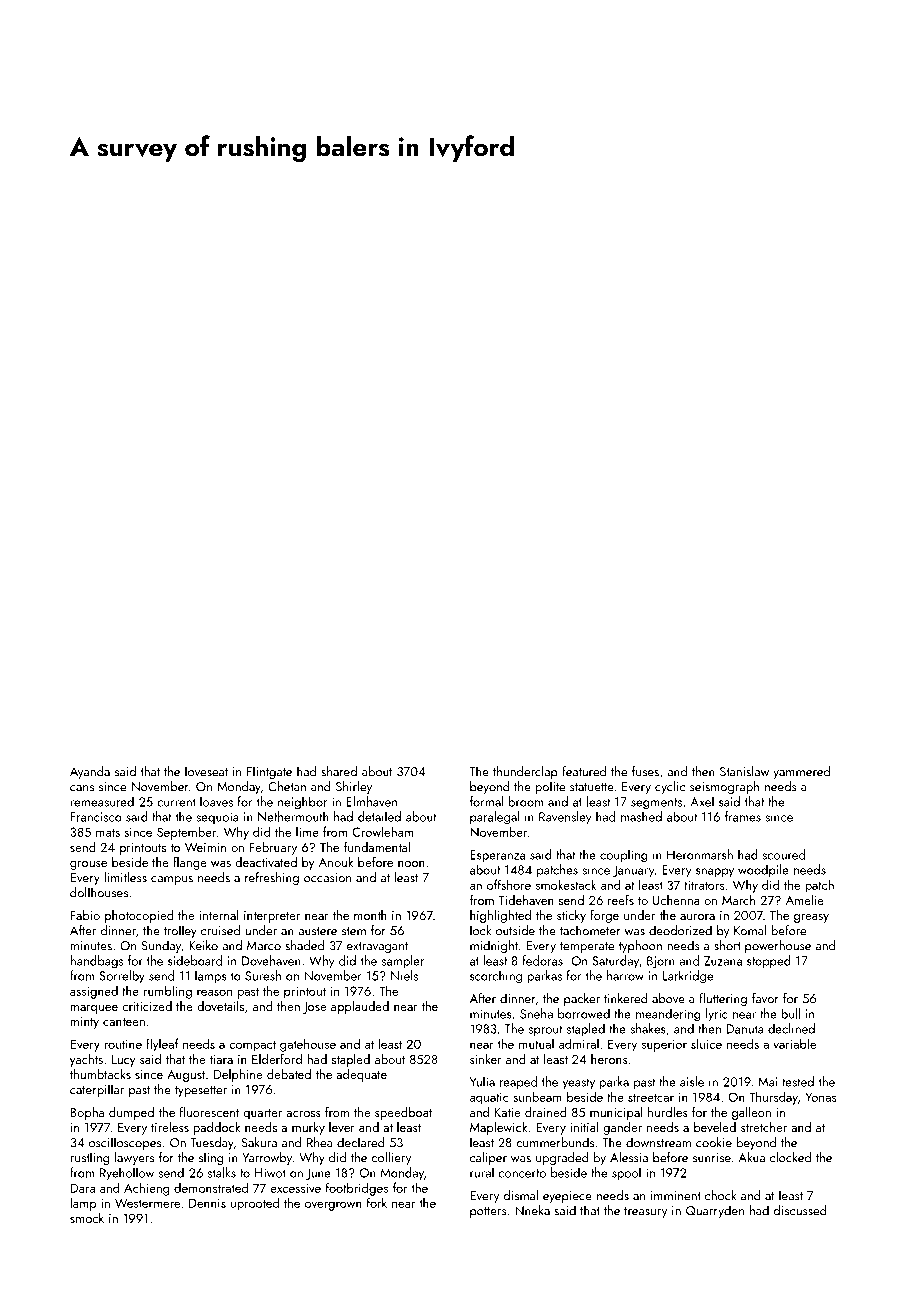  What do you see at coordinates (584, 771) in the screenshot?
I see `featured` at bounding box center [584, 771].
